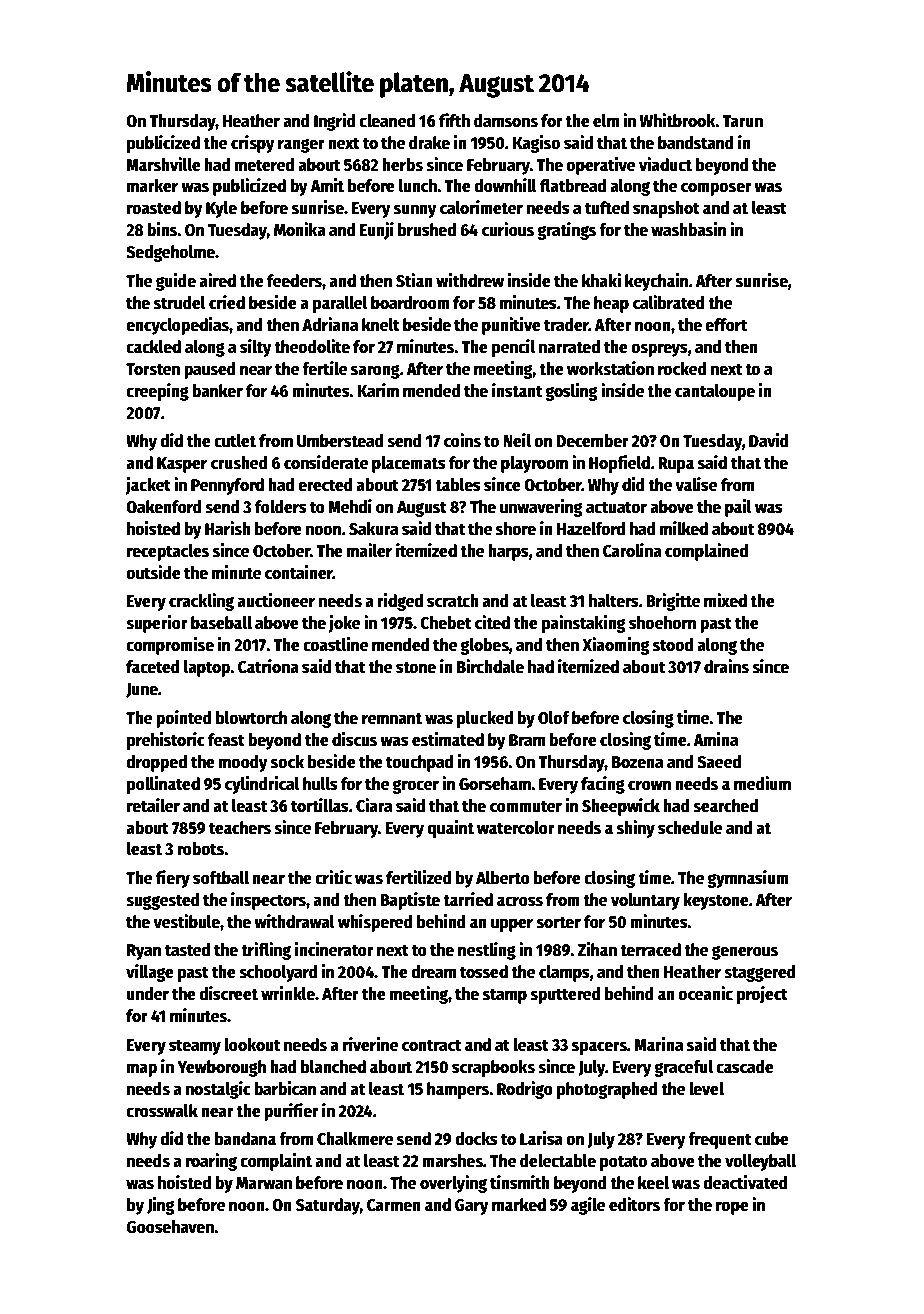  Describe the element at coordinates (235, 441) in the document. I see `cutlet` at that location.
